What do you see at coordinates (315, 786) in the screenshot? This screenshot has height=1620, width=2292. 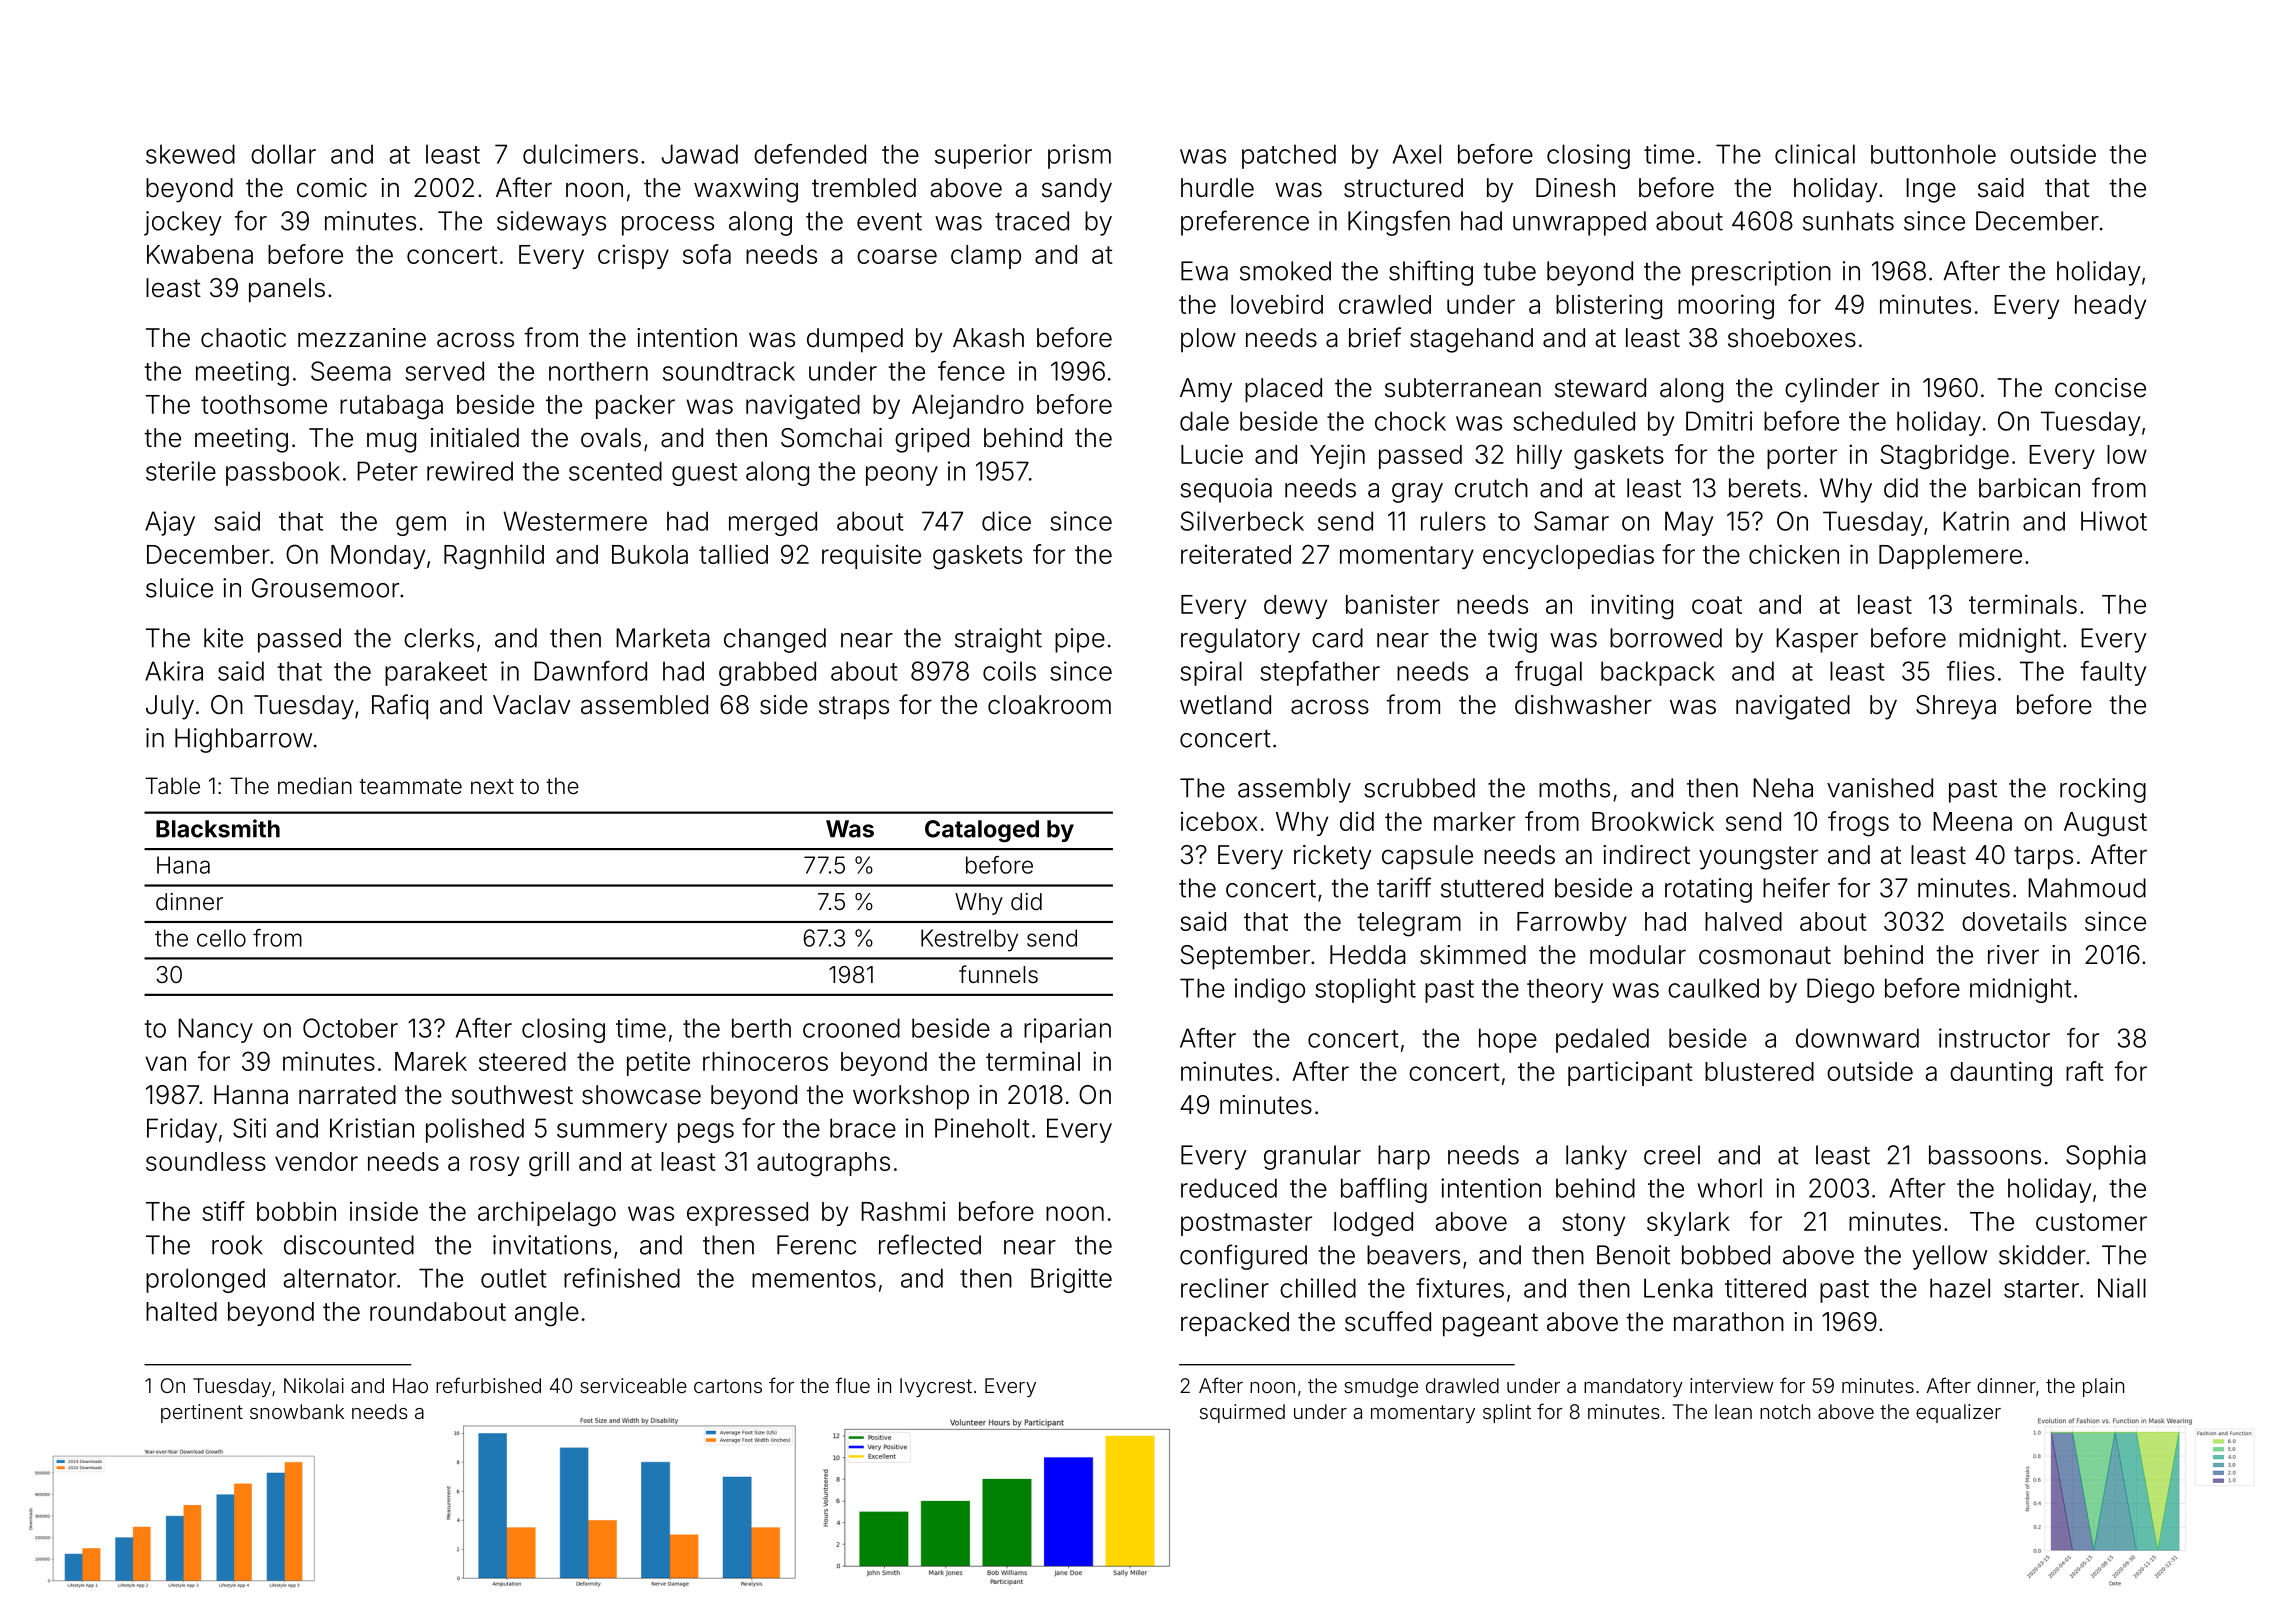 I see `median` at bounding box center [315, 786].
